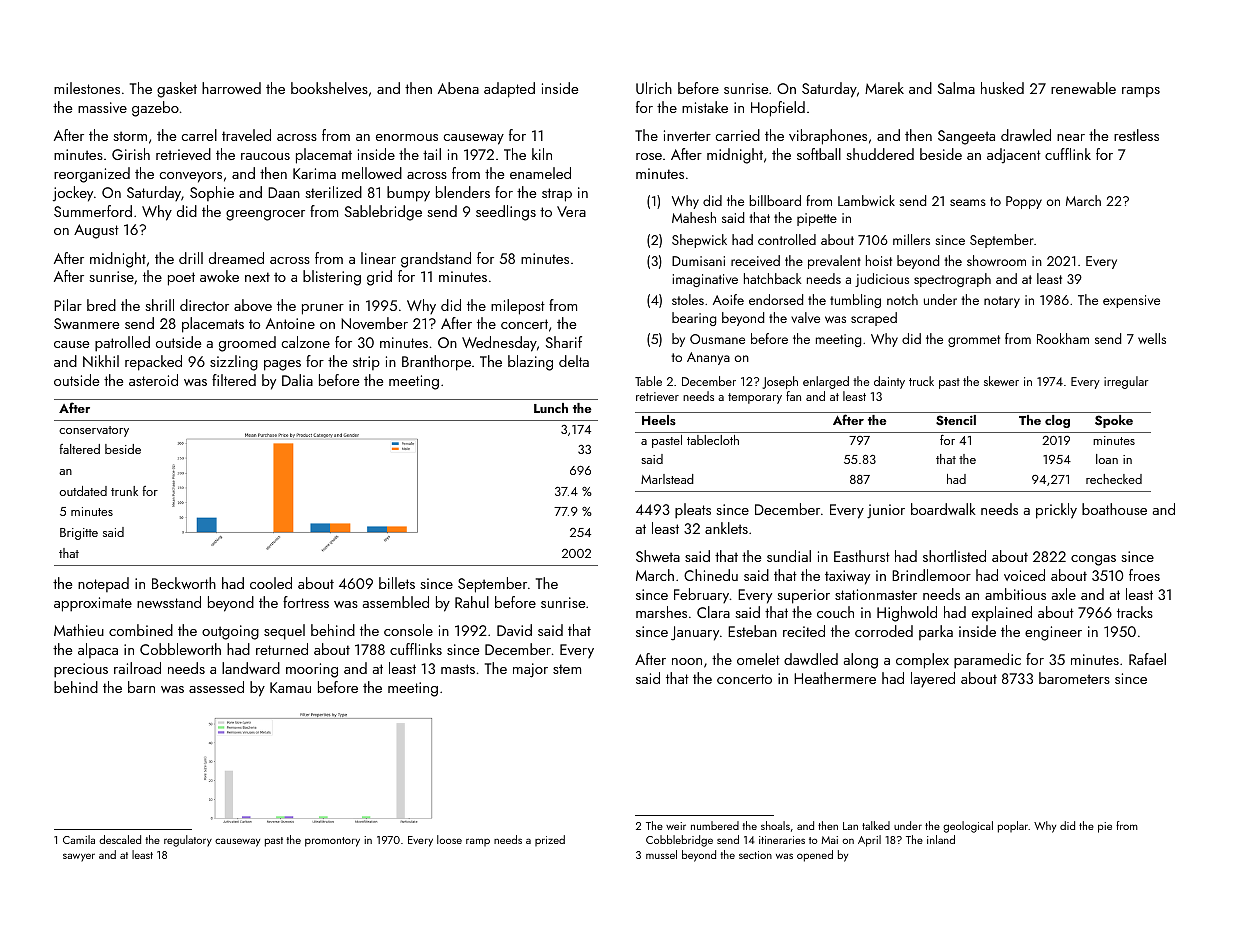 This screenshot has width=1233, height=952. I want to click on Chinedu, so click(711, 575).
